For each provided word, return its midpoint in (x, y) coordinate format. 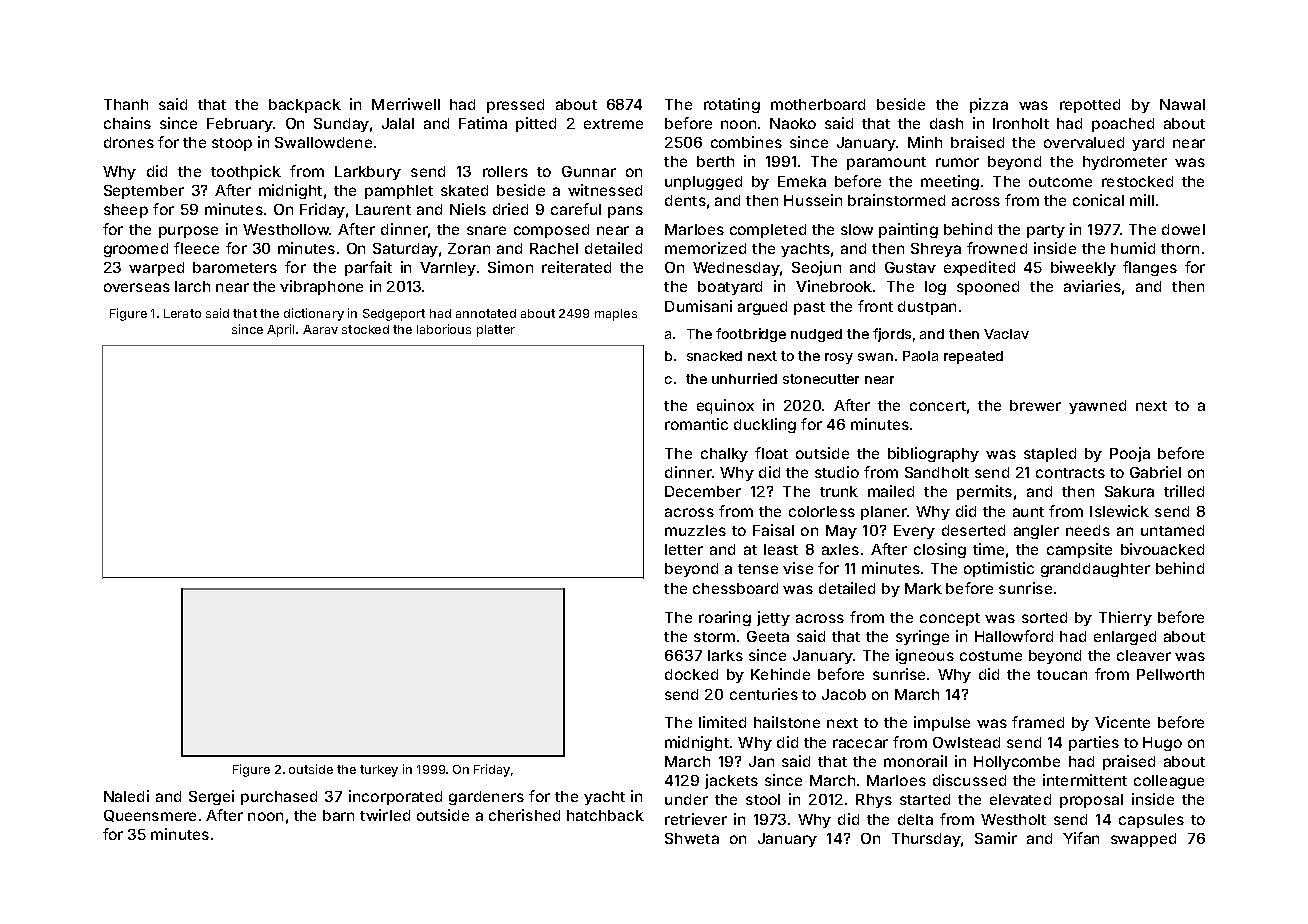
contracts (1070, 473)
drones (129, 142)
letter (684, 549)
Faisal (773, 530)
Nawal (1182, 104)
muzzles (695, 530)
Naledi (126, 796)
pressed (515, 106)
